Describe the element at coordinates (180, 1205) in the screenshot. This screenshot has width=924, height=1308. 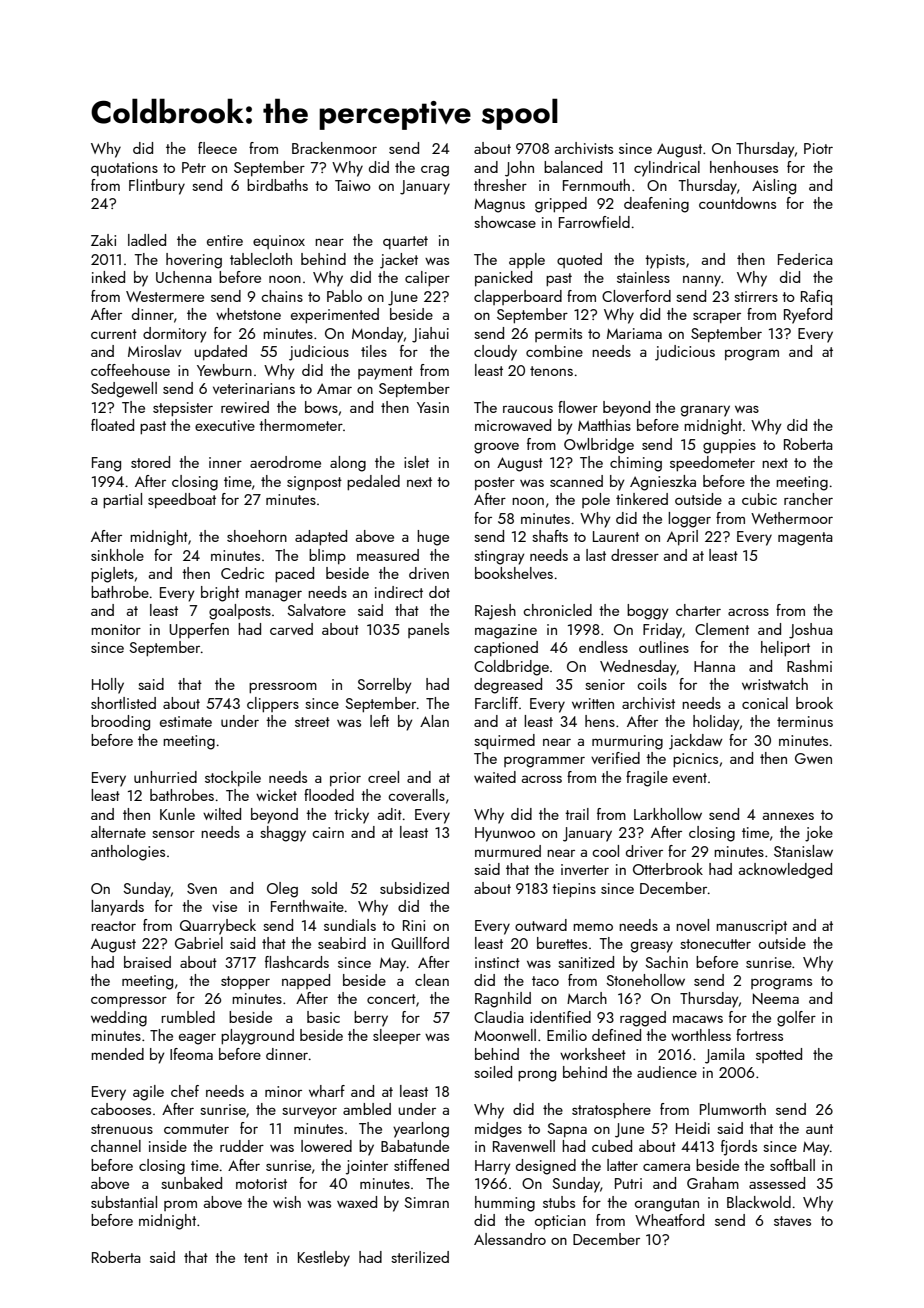
I see `prom` at that location.
